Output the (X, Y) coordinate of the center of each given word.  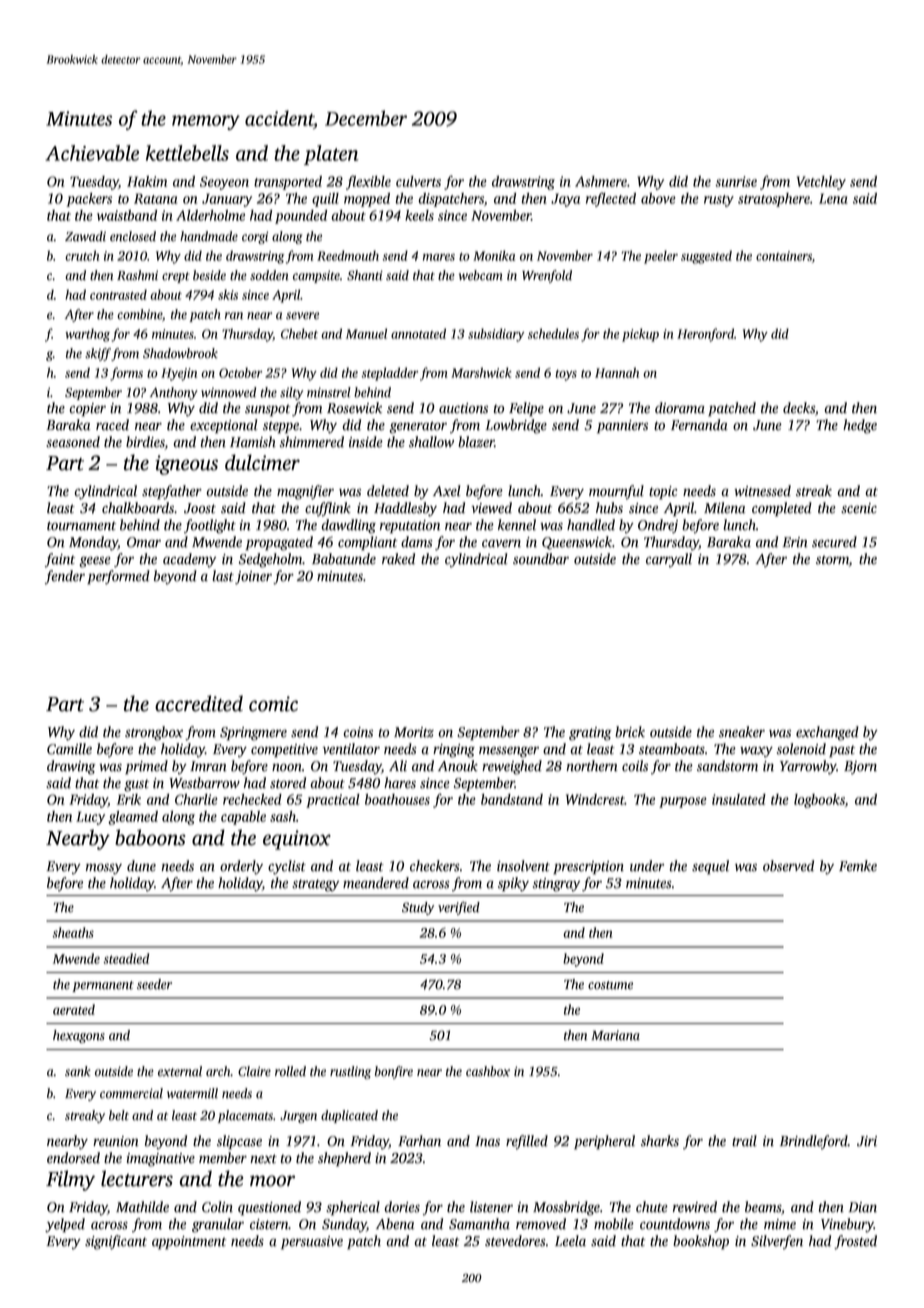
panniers (622, 427)
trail (744, 1141)
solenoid (801, 749)
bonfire (394, 1072)
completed (782, 509)
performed (118, 577)
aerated (74, 1009)
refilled (527, 1142)
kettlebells (187, 153)
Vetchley (821, 183)
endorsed (73, 1158)
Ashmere (601, 181)
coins (358, 732)
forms (126, 374)
